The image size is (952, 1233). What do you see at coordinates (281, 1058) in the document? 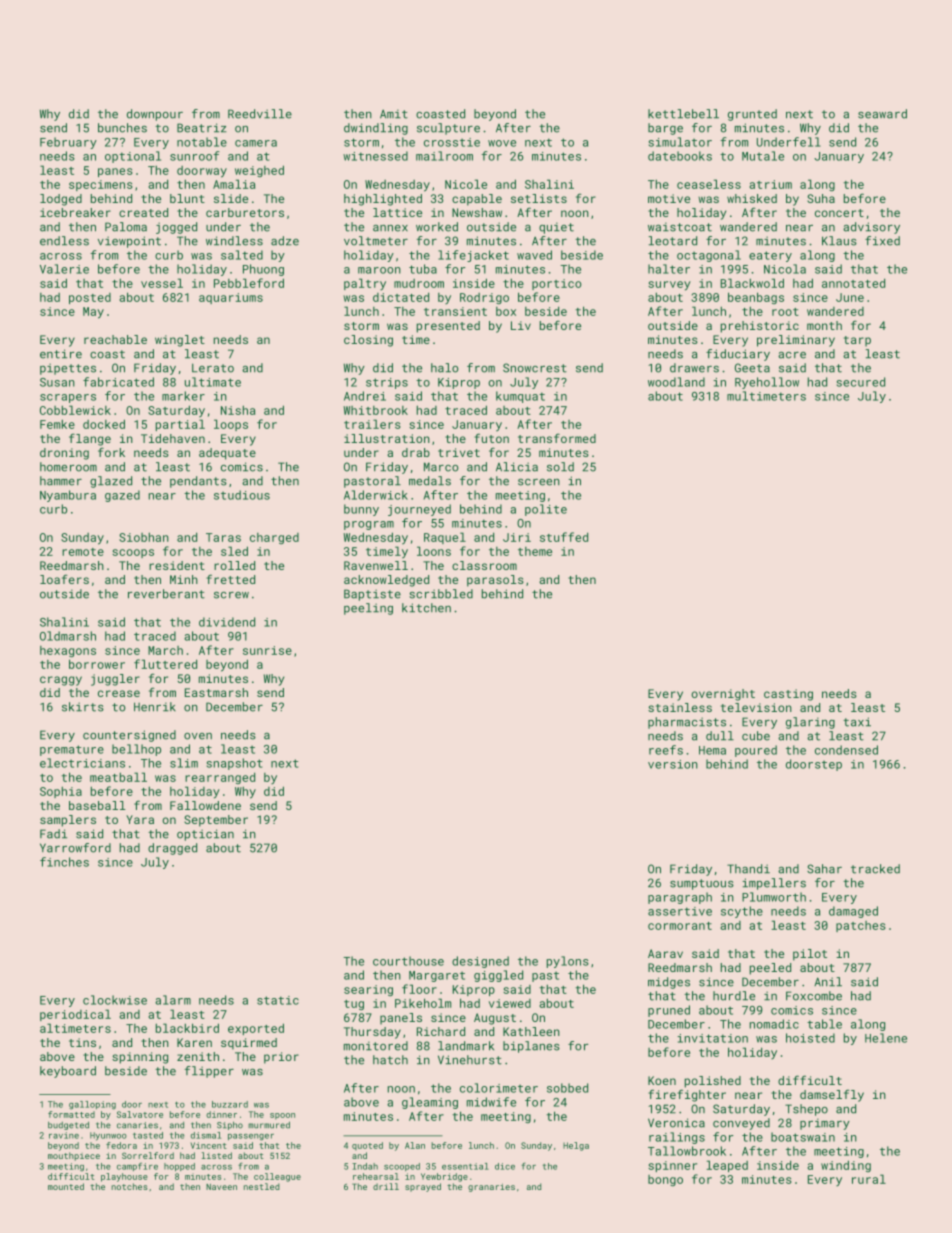
I see `prior` at bounding box center [281, 1058].
